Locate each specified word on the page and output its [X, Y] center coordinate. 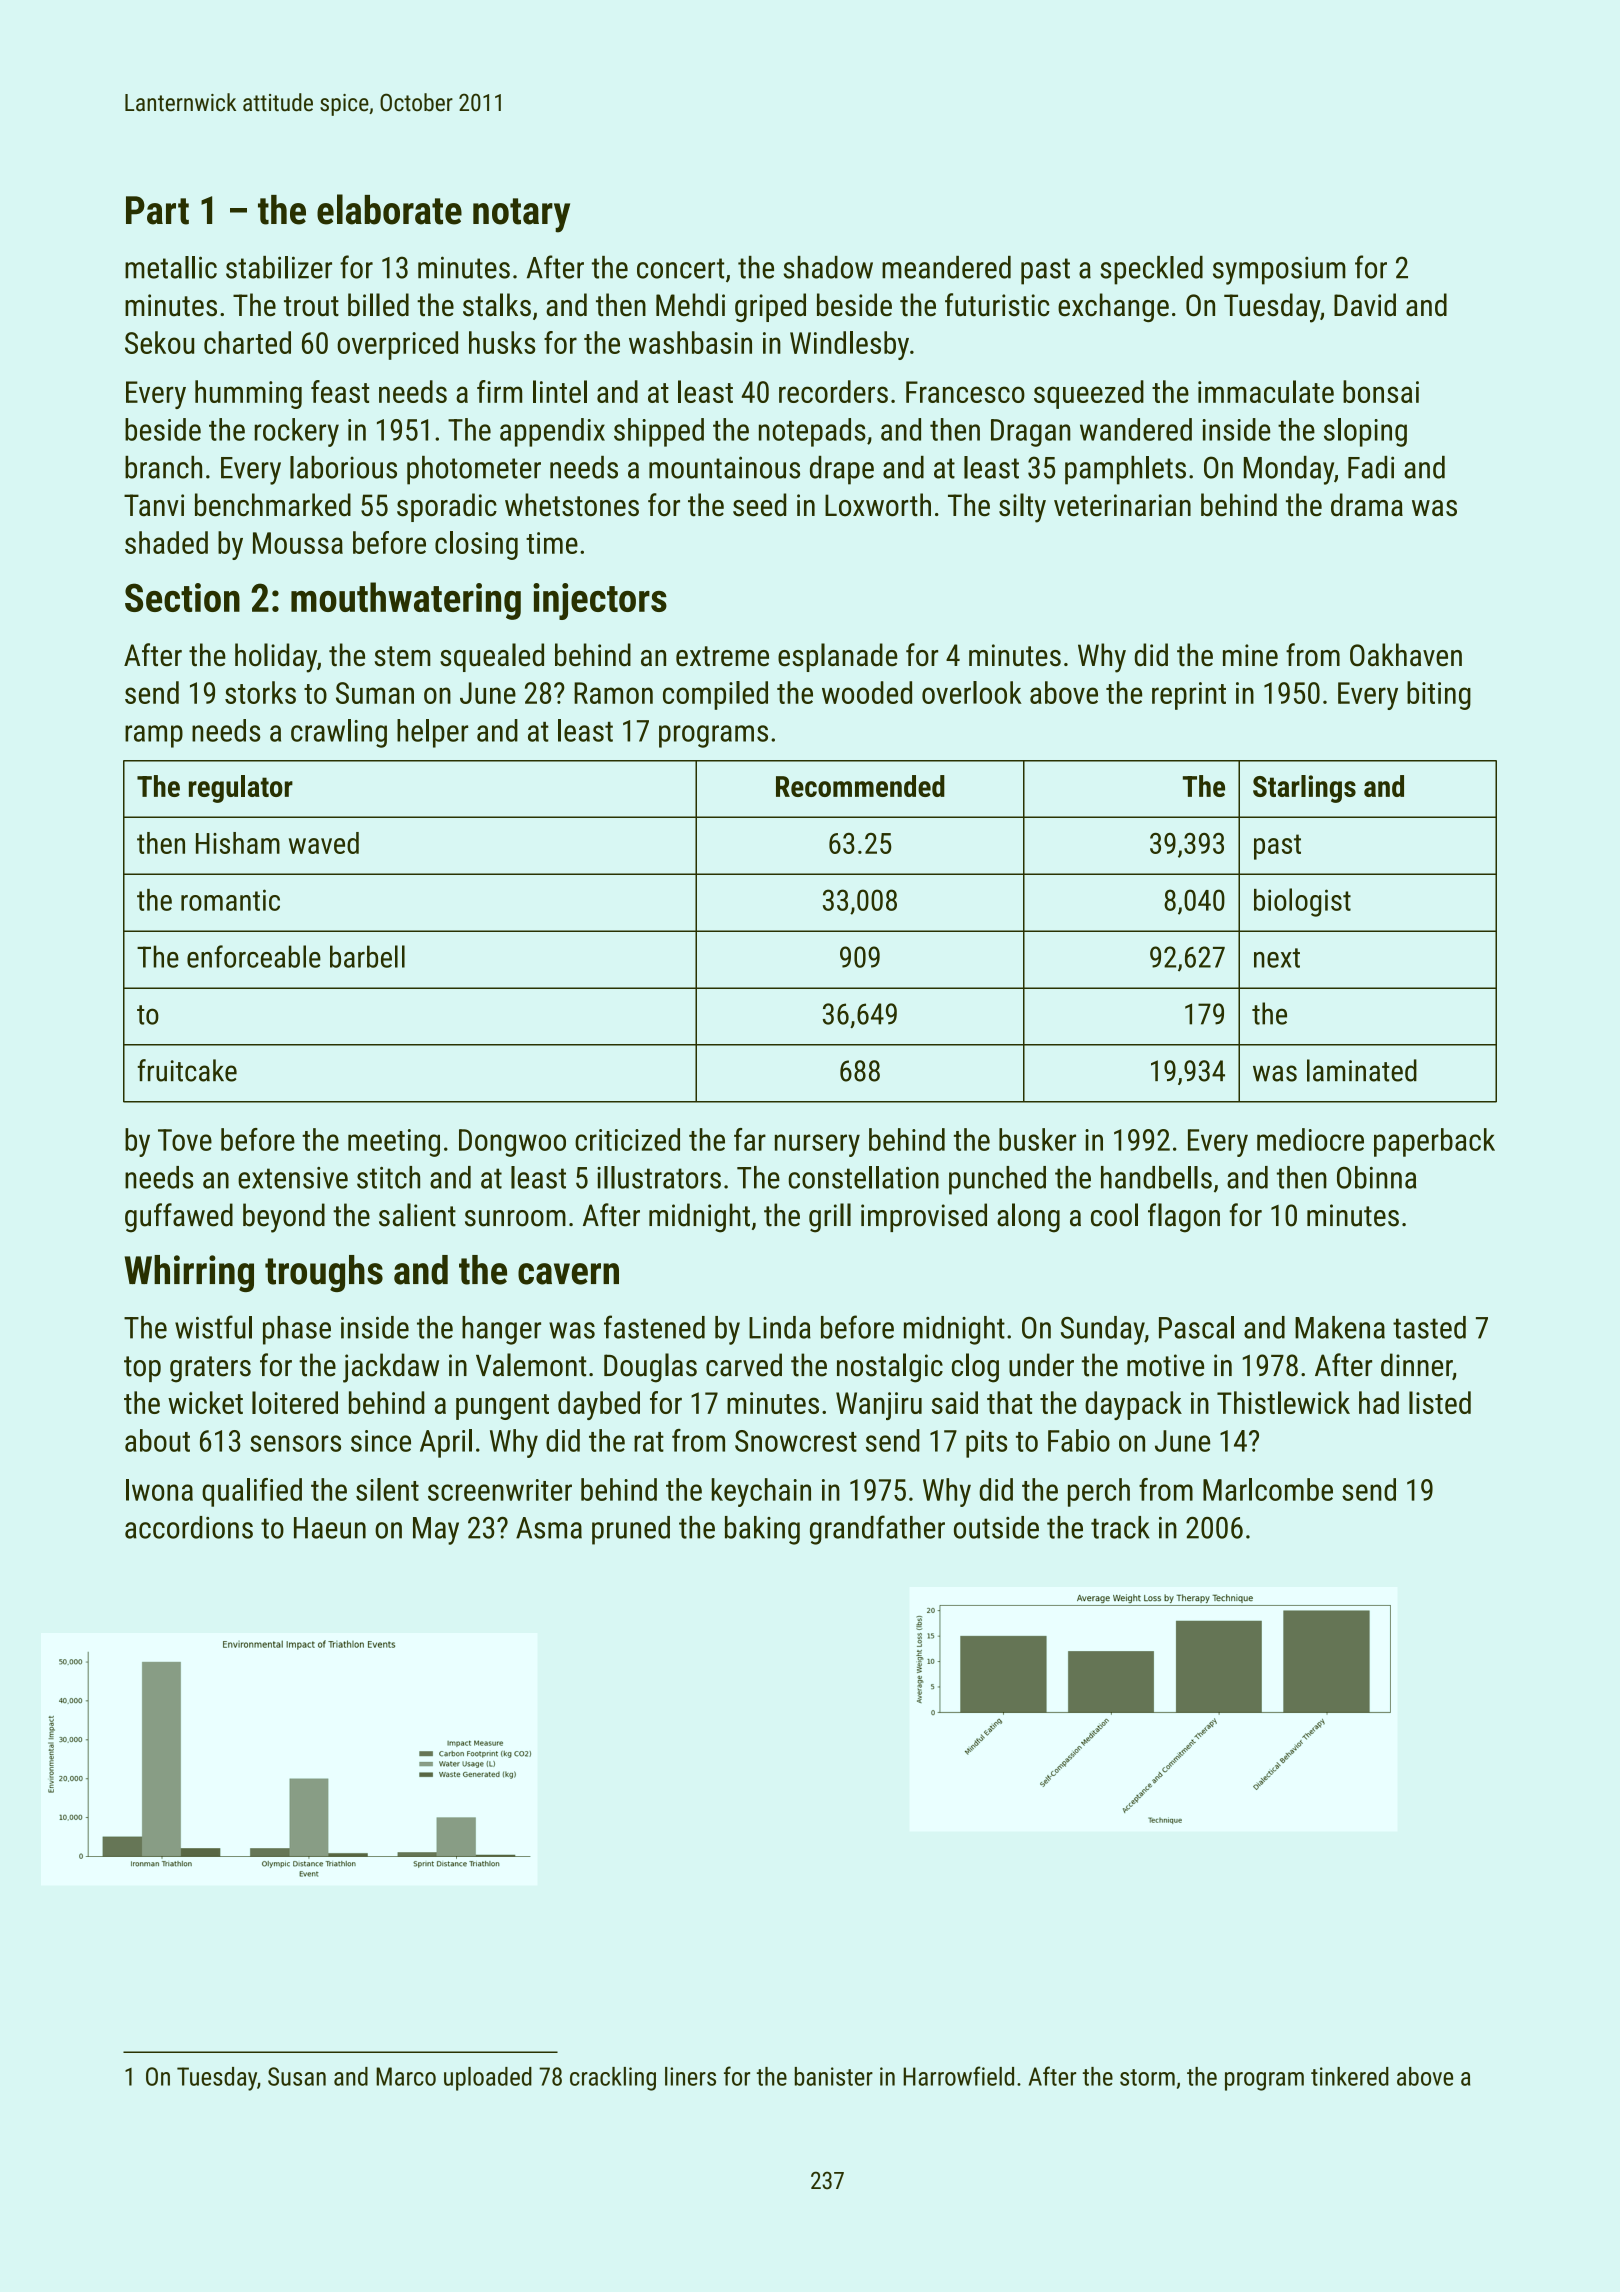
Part [157, 210]
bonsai [1381, 391]
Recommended [860, 786]
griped [770, 307]
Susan [297, 2076]
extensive [293, 1178]
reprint [1189, 696]
